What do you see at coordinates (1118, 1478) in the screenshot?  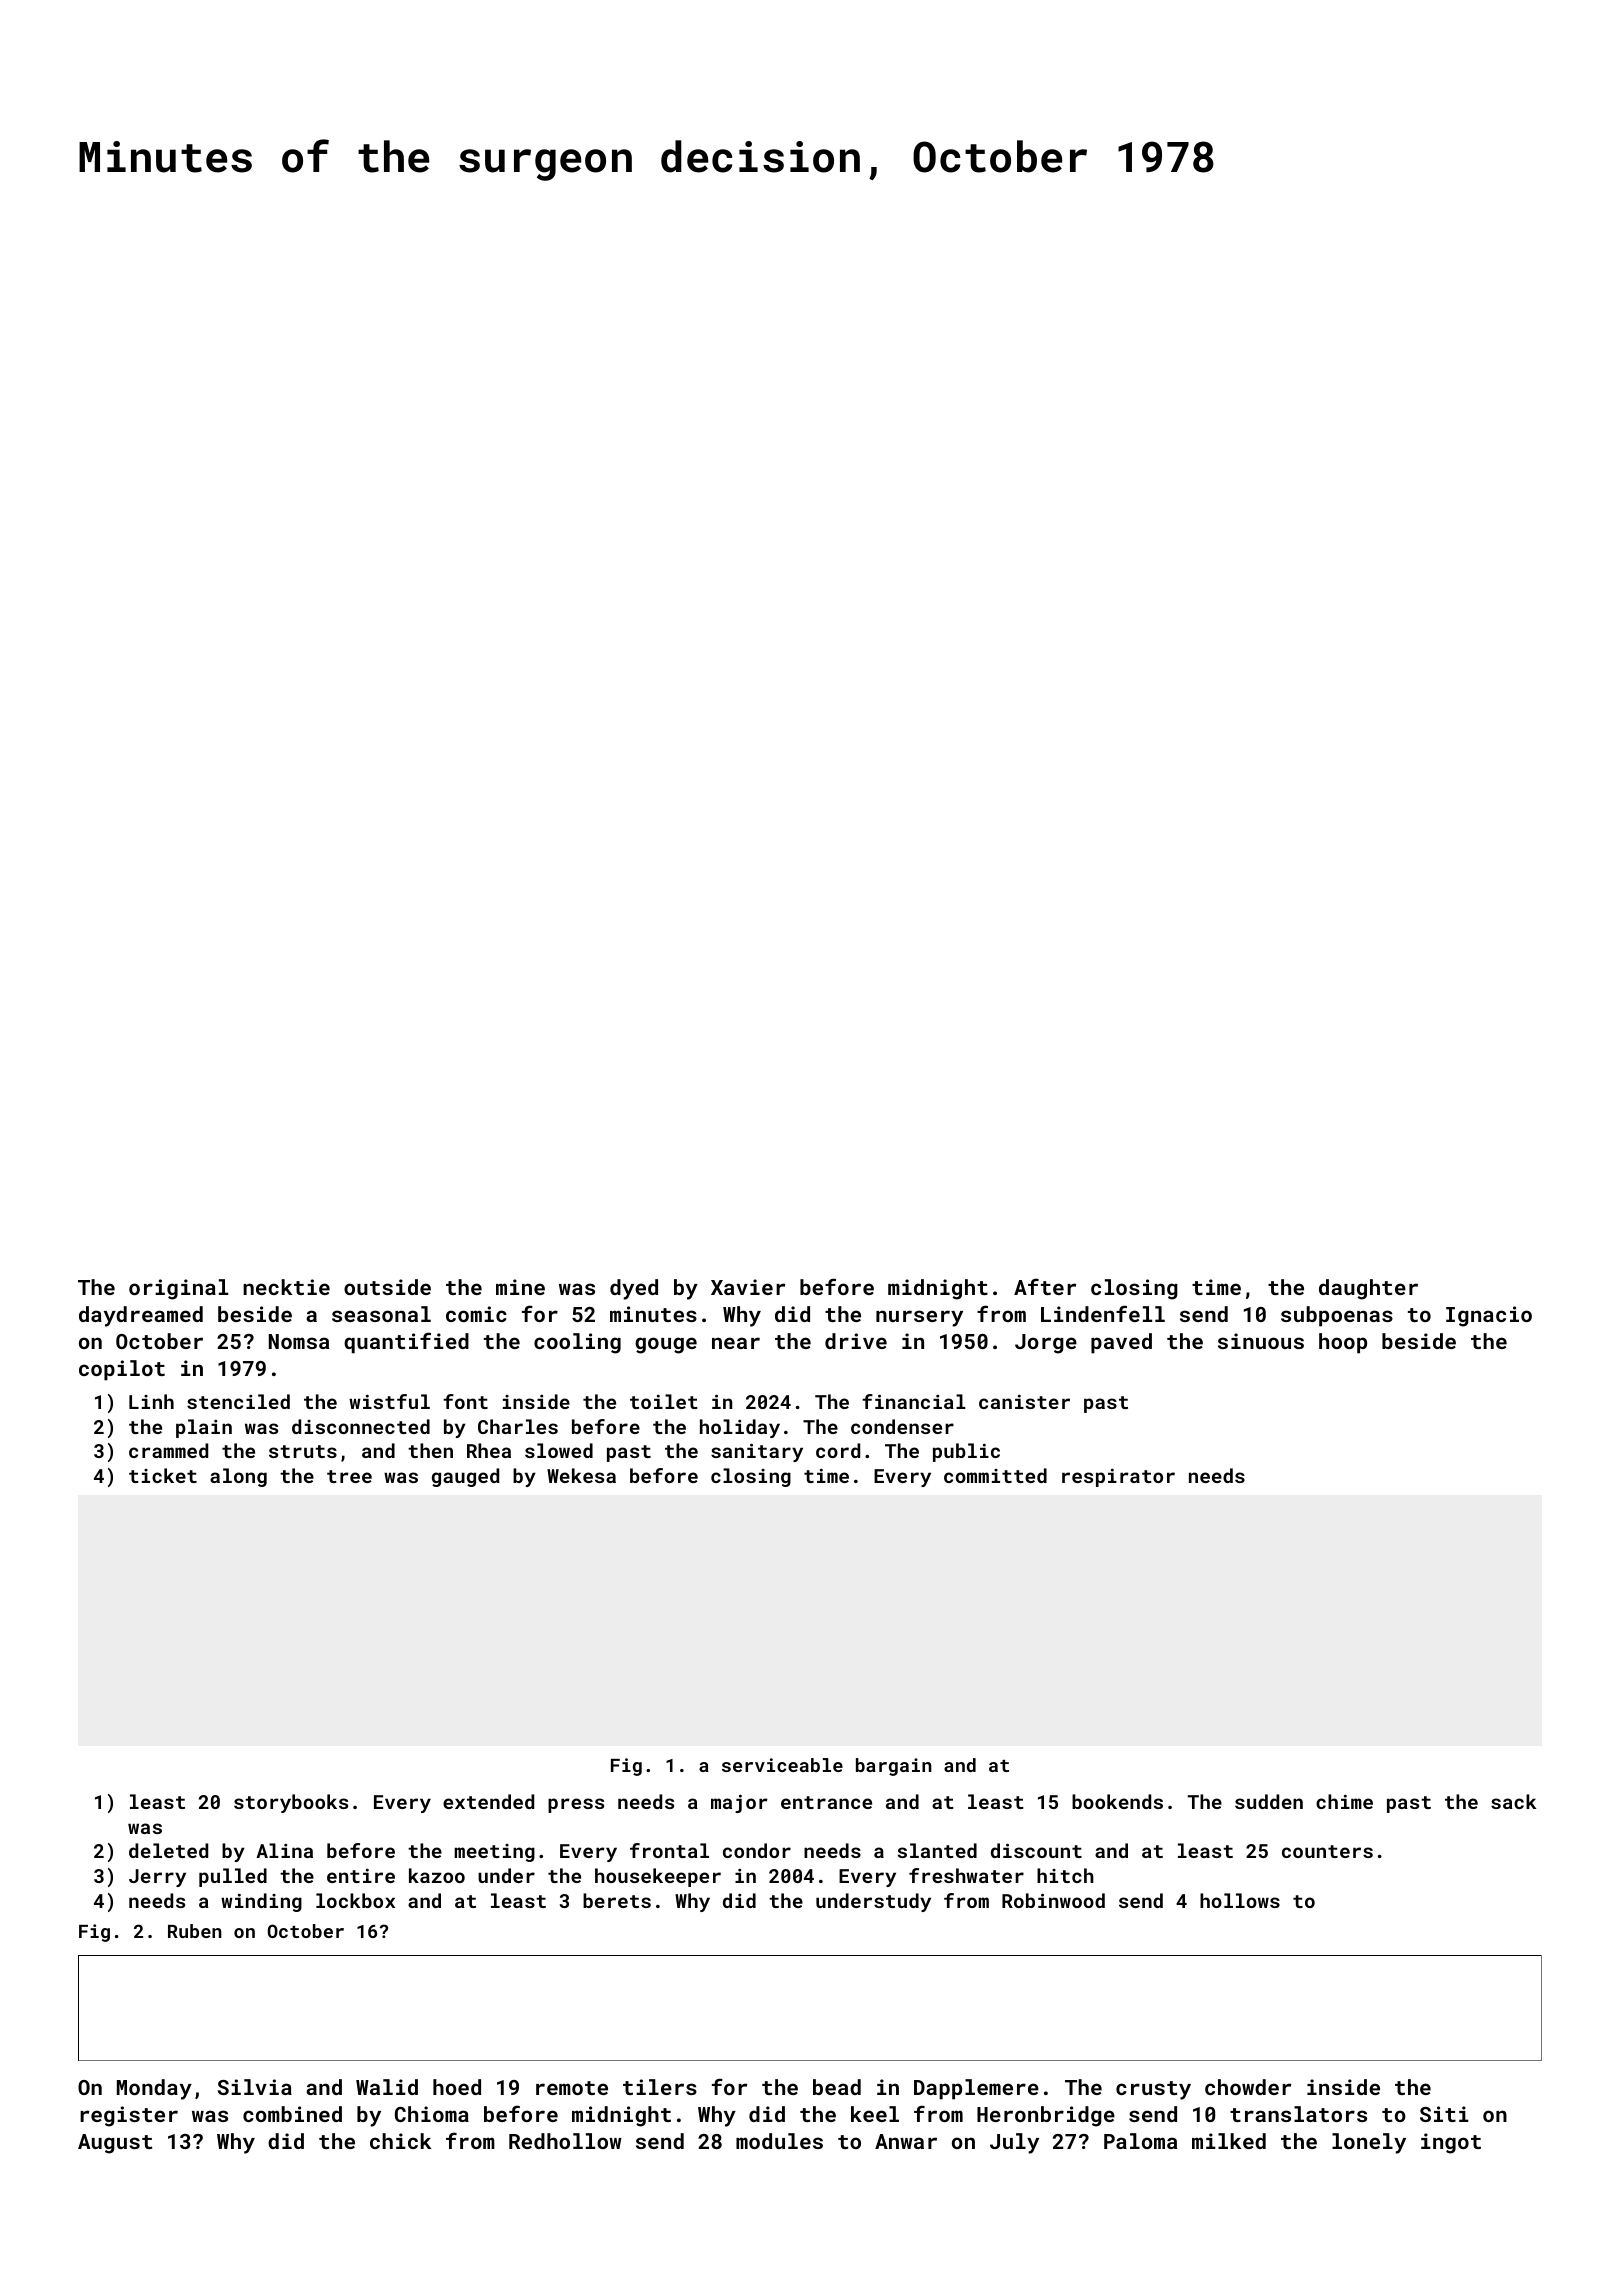 I see `respirator` at bounding box center [1118, 1478].
